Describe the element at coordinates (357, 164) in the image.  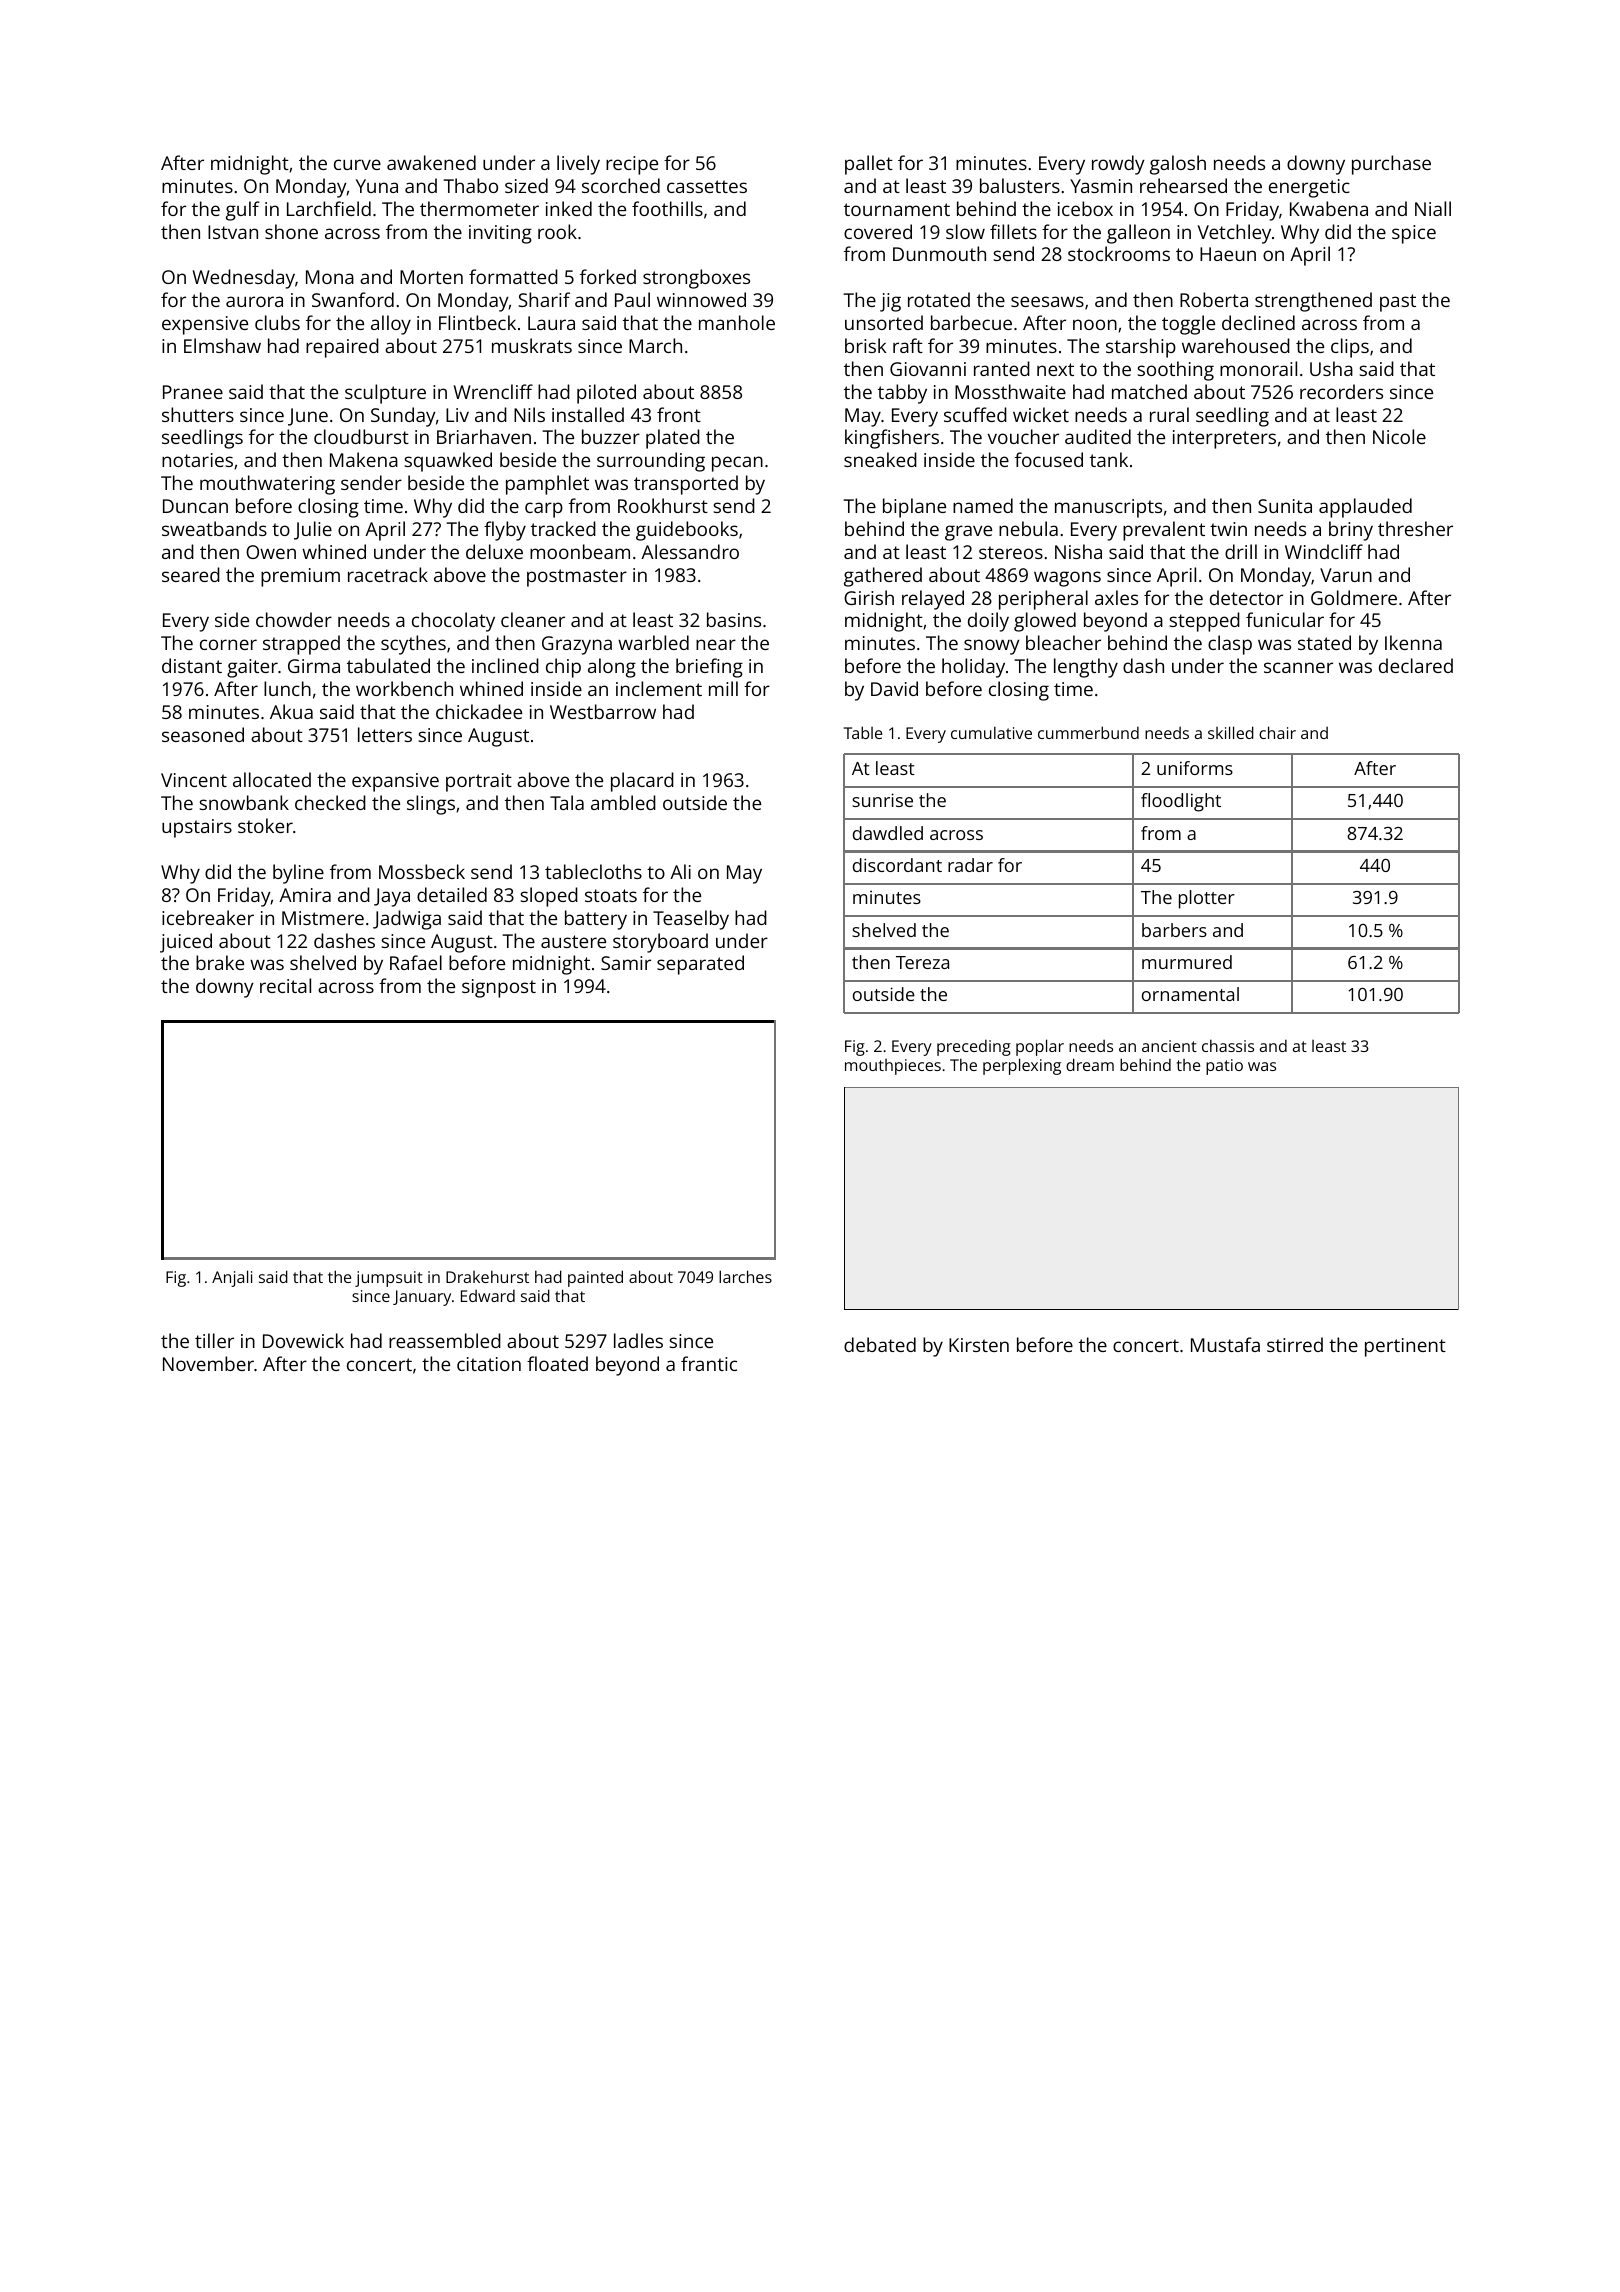
I see `curve` at that location.
